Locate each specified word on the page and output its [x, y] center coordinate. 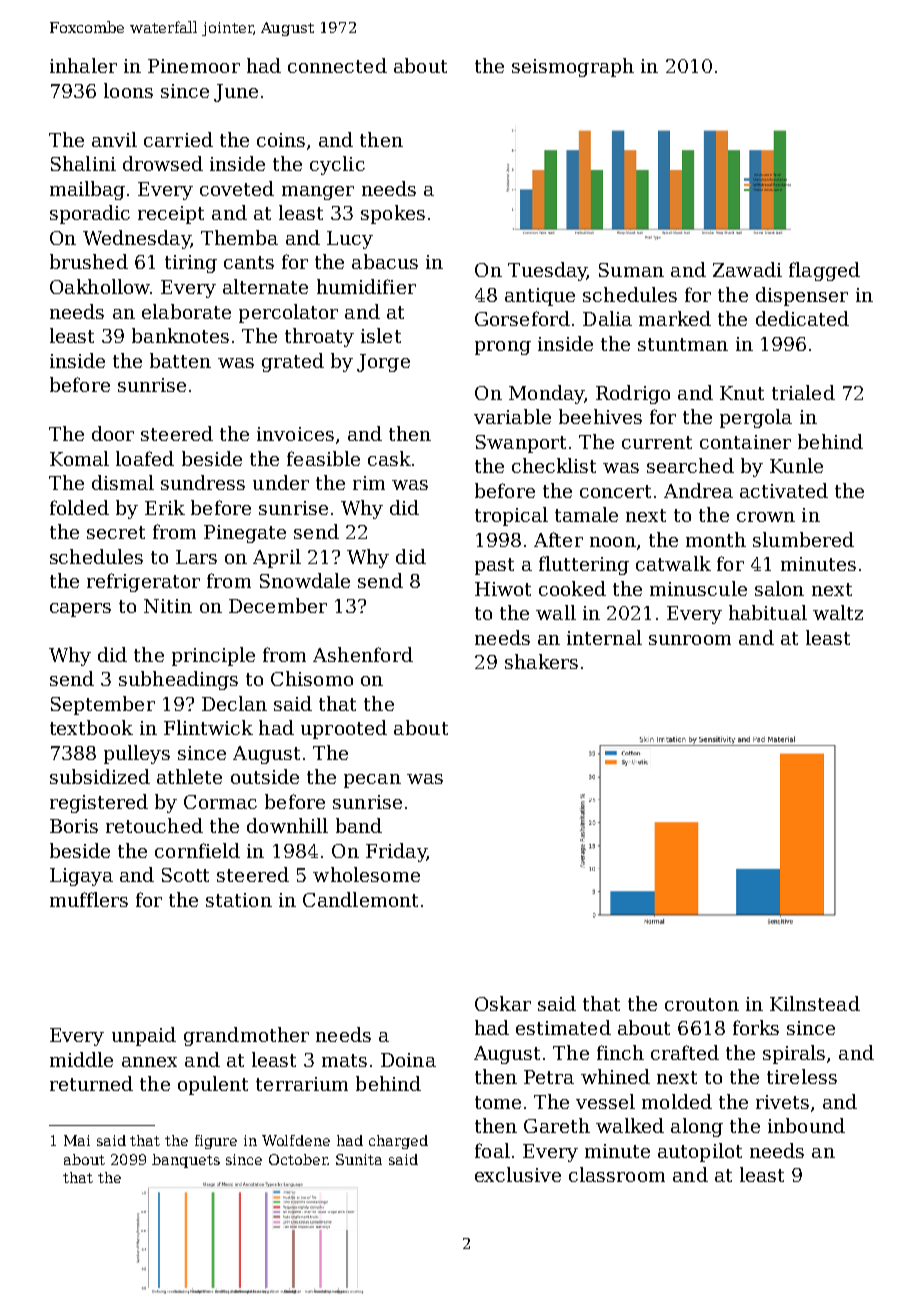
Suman [631, 270]
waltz [838, 612]
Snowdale [305, 580]
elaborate [186, 311]
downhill [287, 825]
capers [80, 610]
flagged [824, 271]
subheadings [178, 680]
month [716, 539]
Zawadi [747, 269]
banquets [186, 1161]
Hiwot [503, 589]
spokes [393, 214]
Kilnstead [815, 1003]
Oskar [503, 1003]
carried [178, 139]
